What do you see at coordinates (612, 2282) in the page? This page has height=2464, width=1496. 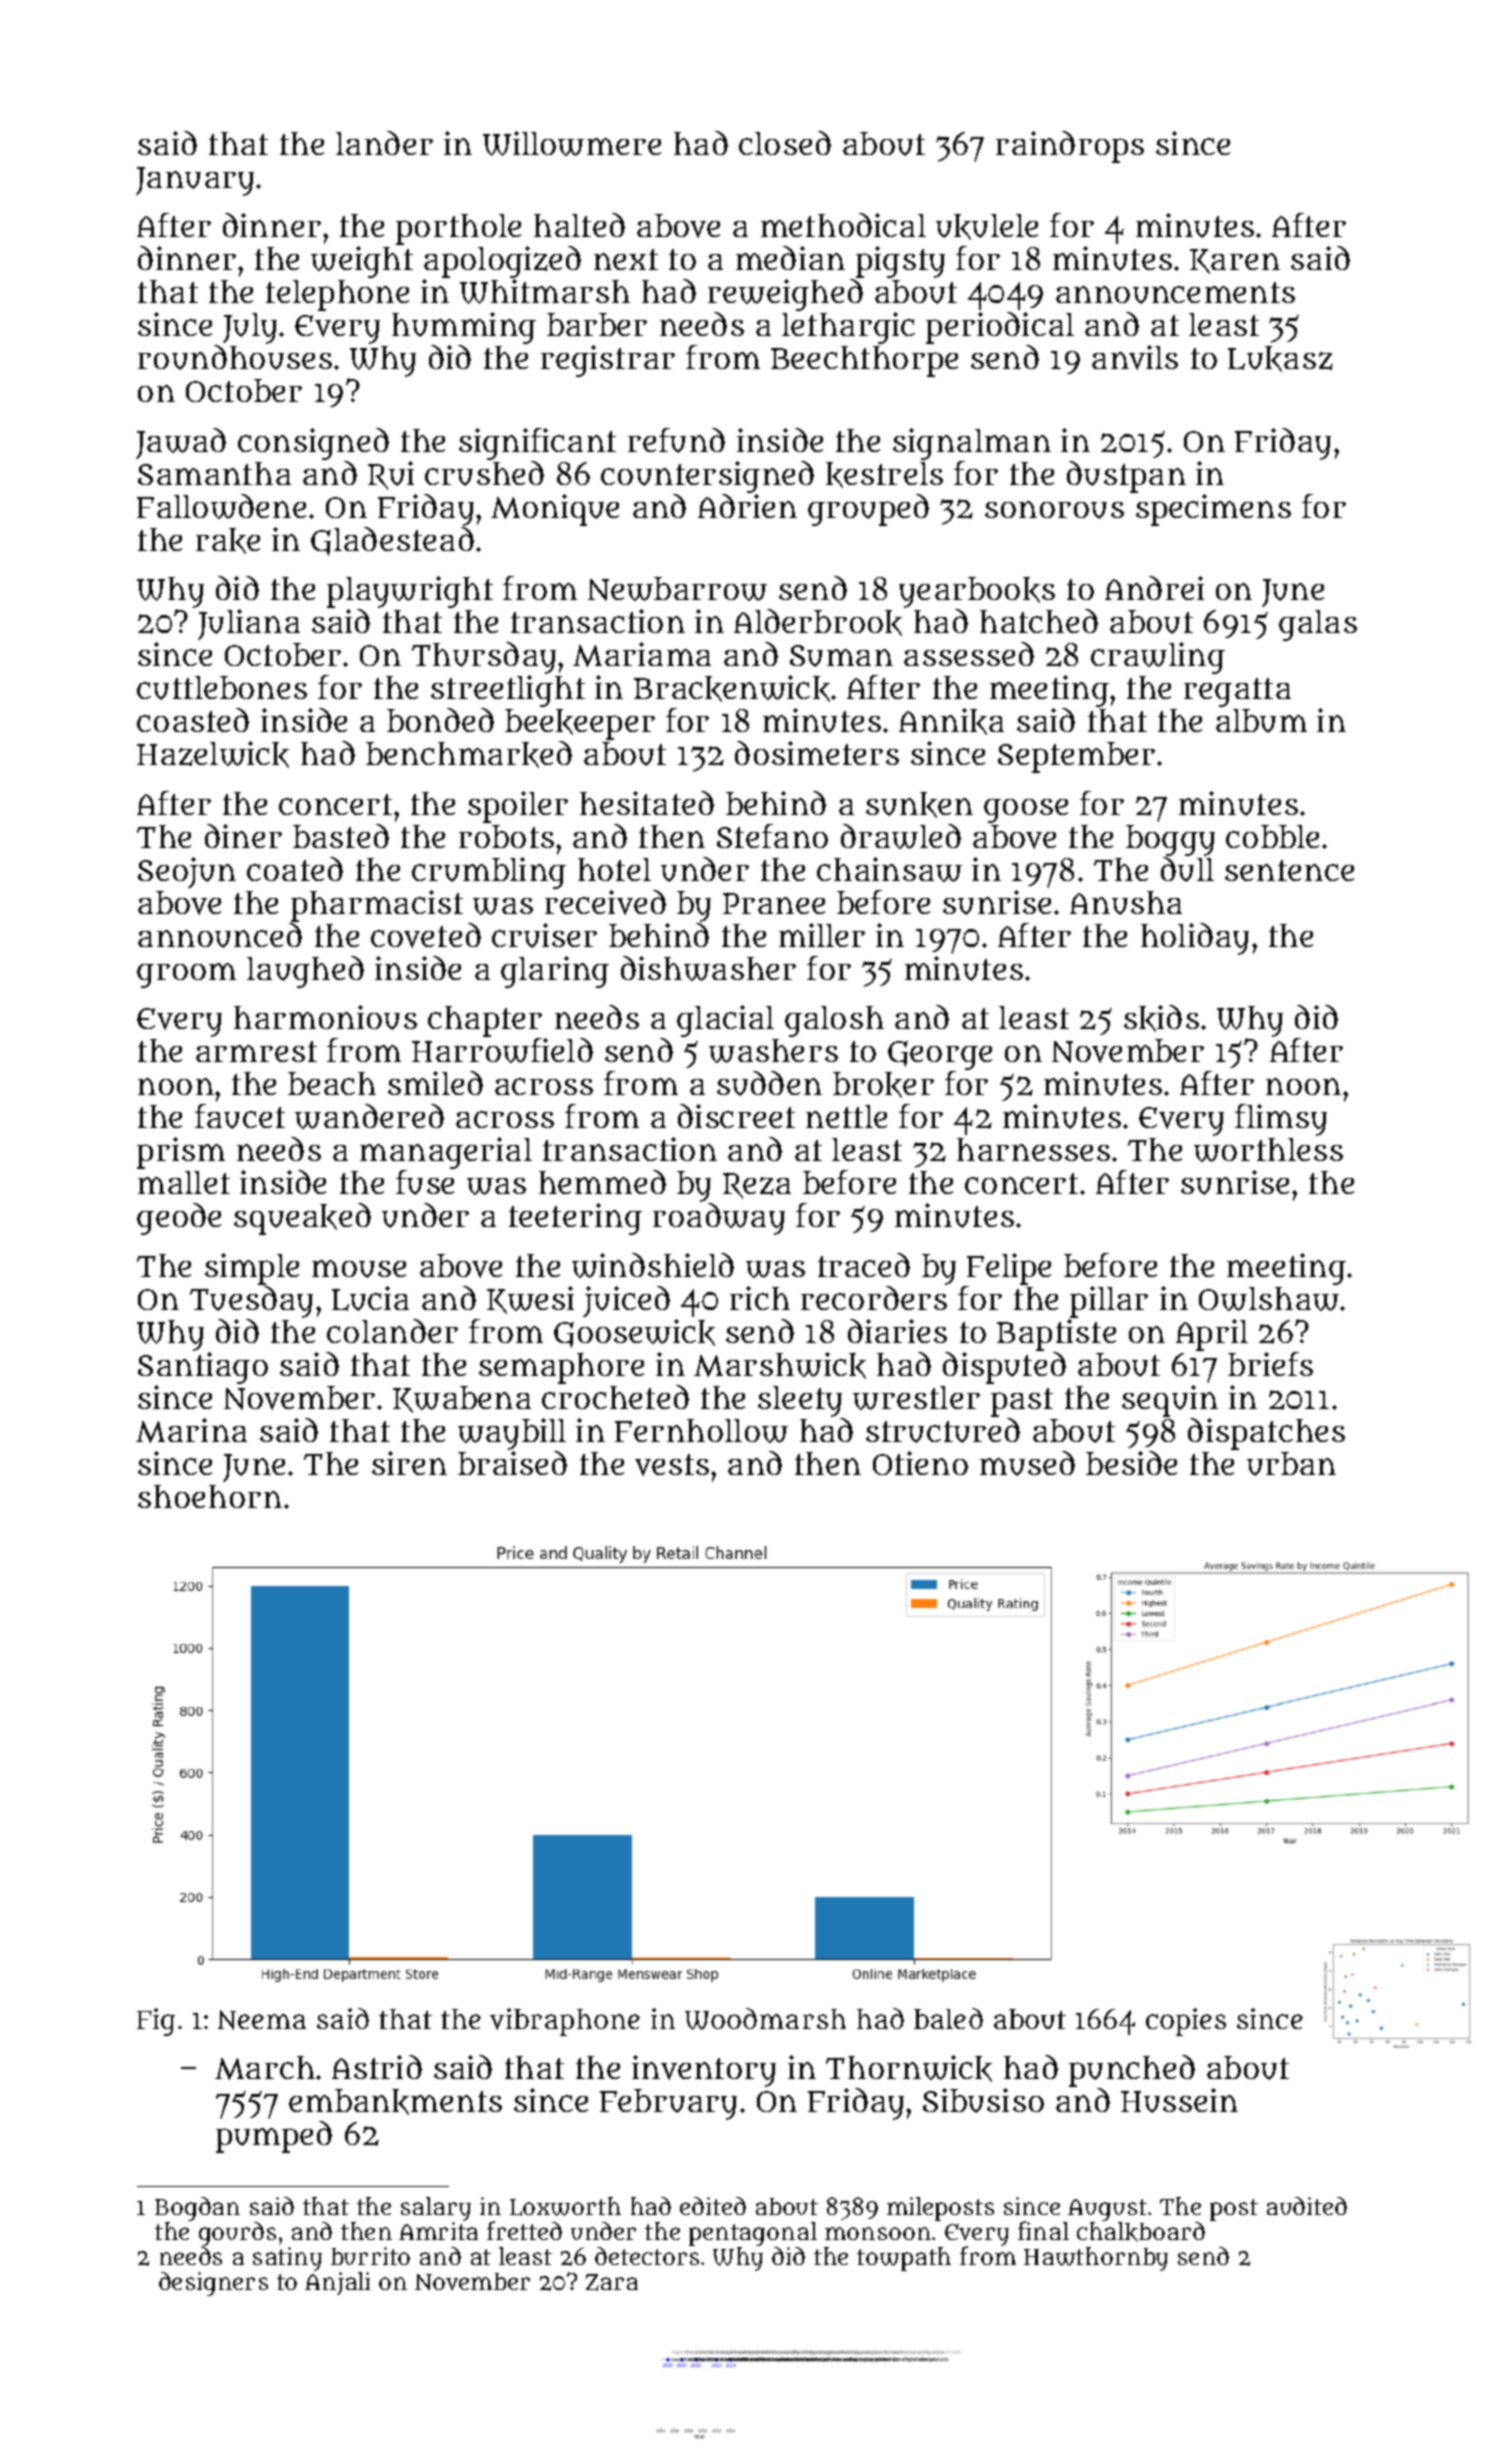 I see `Zara` at bounding box center [612, 2282].
